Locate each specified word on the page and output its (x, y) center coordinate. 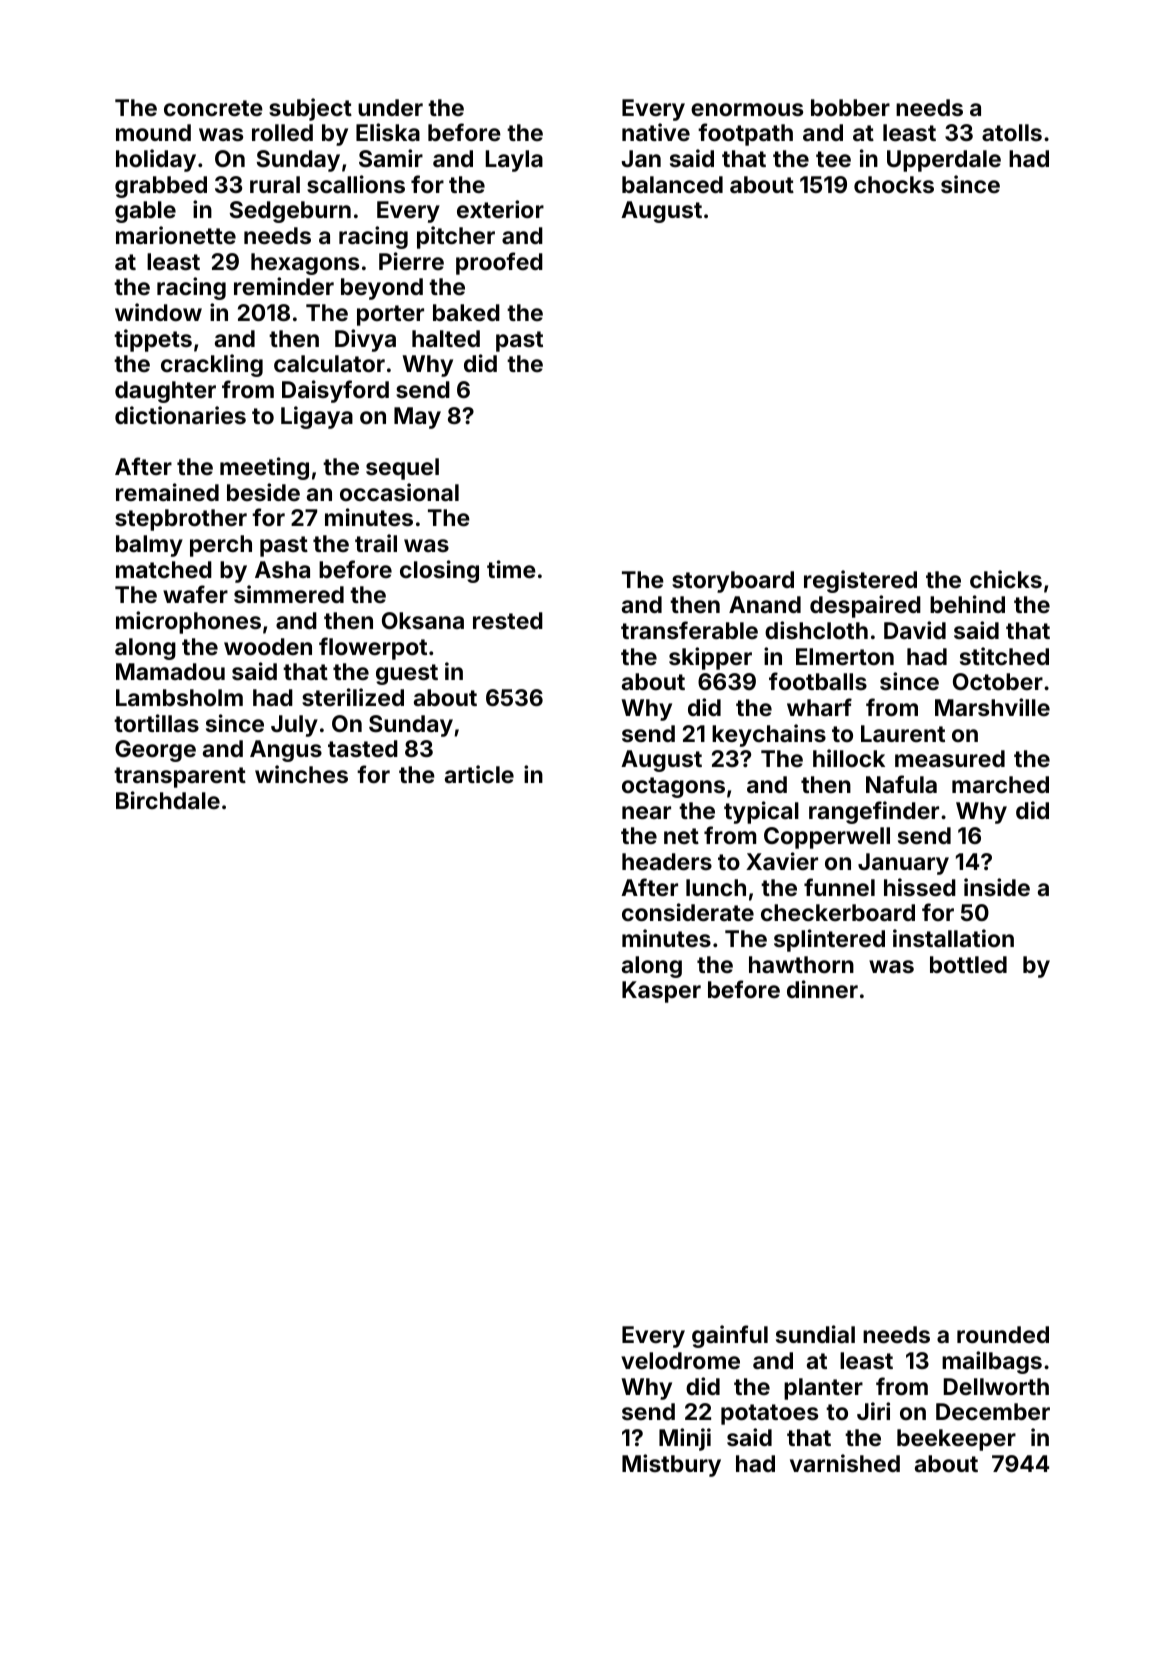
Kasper (661, 992)
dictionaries (180, 415)
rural (275, 184)
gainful (730, 1336)
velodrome (680, 1360)
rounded (1003, 1334)
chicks (1006, 579)
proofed (499, 263)
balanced (672, 184)
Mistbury (671, 1465)
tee (833, 159)
